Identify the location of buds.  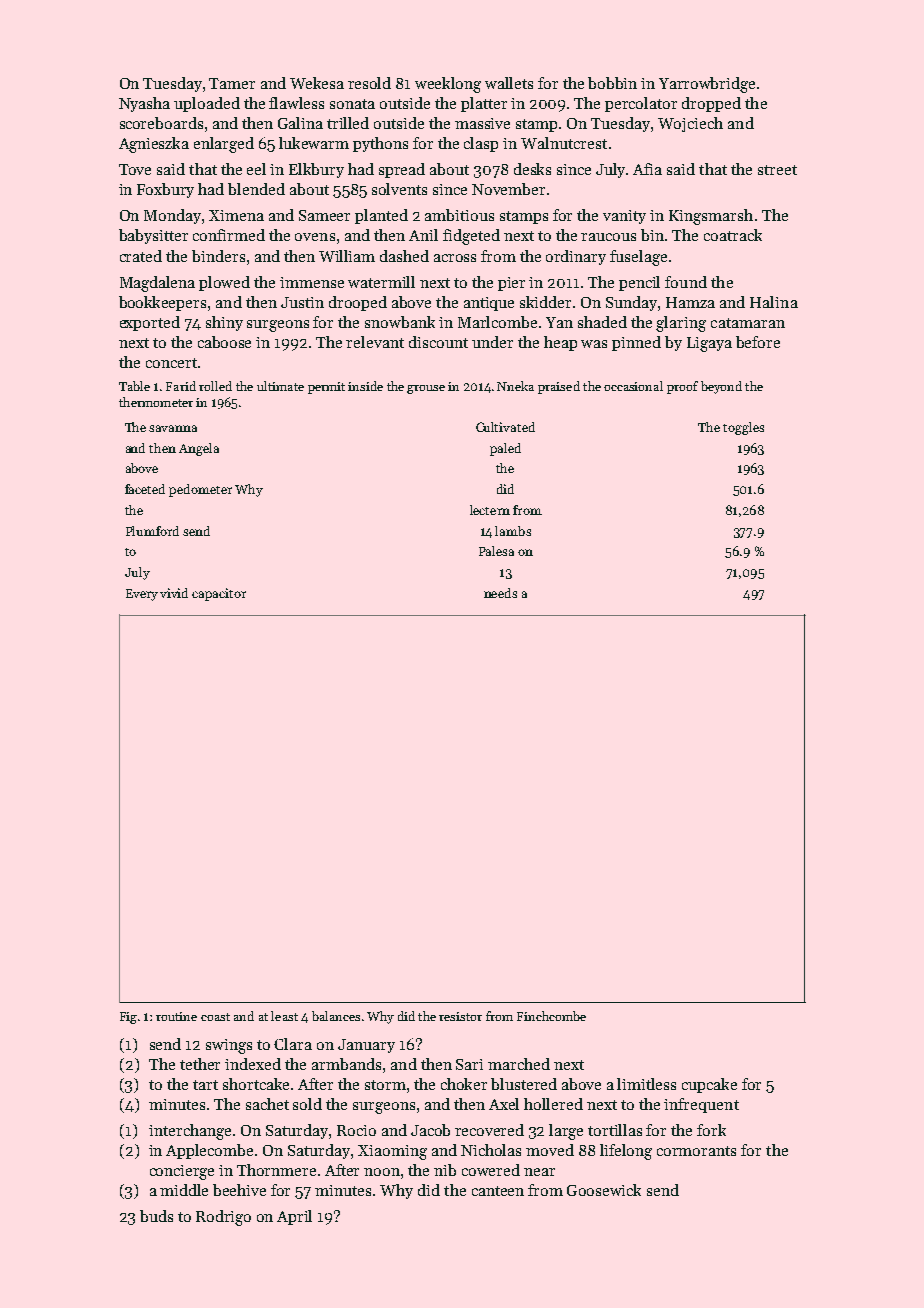
(156, 1216).
